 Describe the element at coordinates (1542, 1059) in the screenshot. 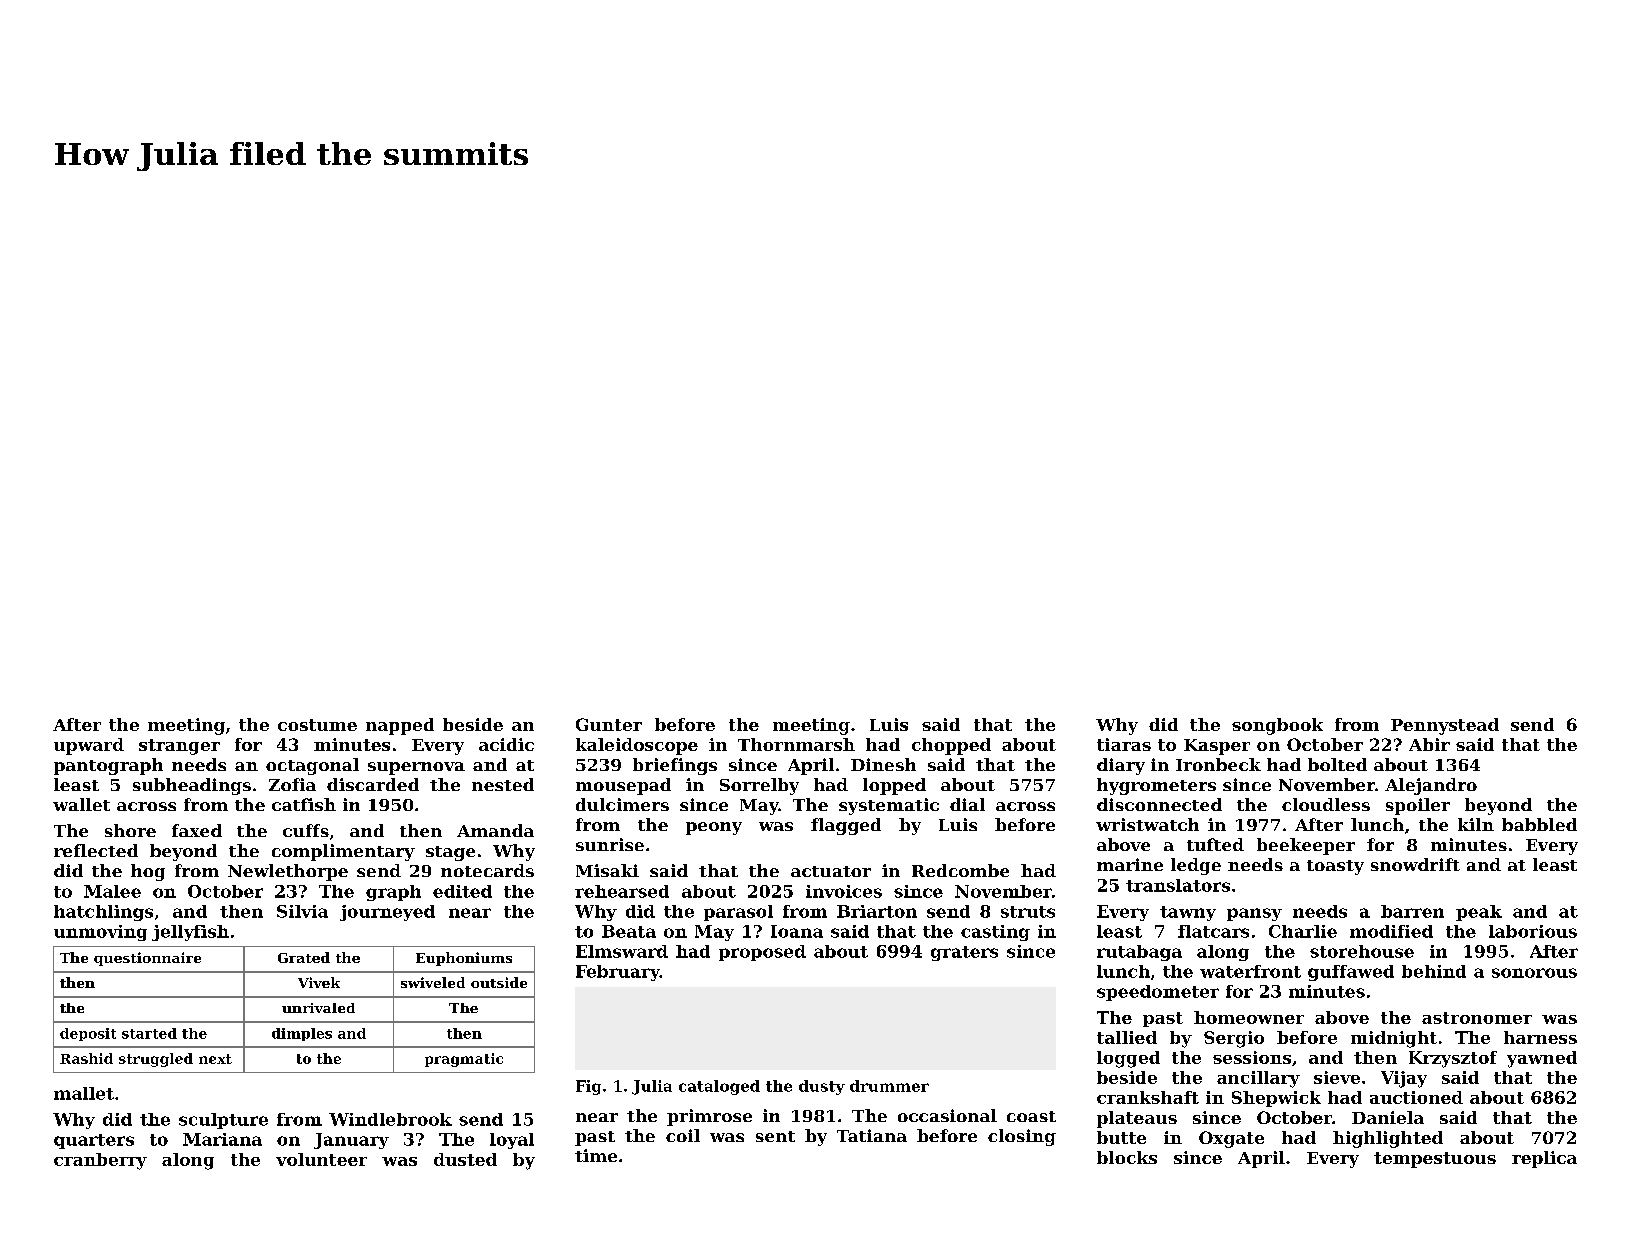

I see `yawned` at that location.
